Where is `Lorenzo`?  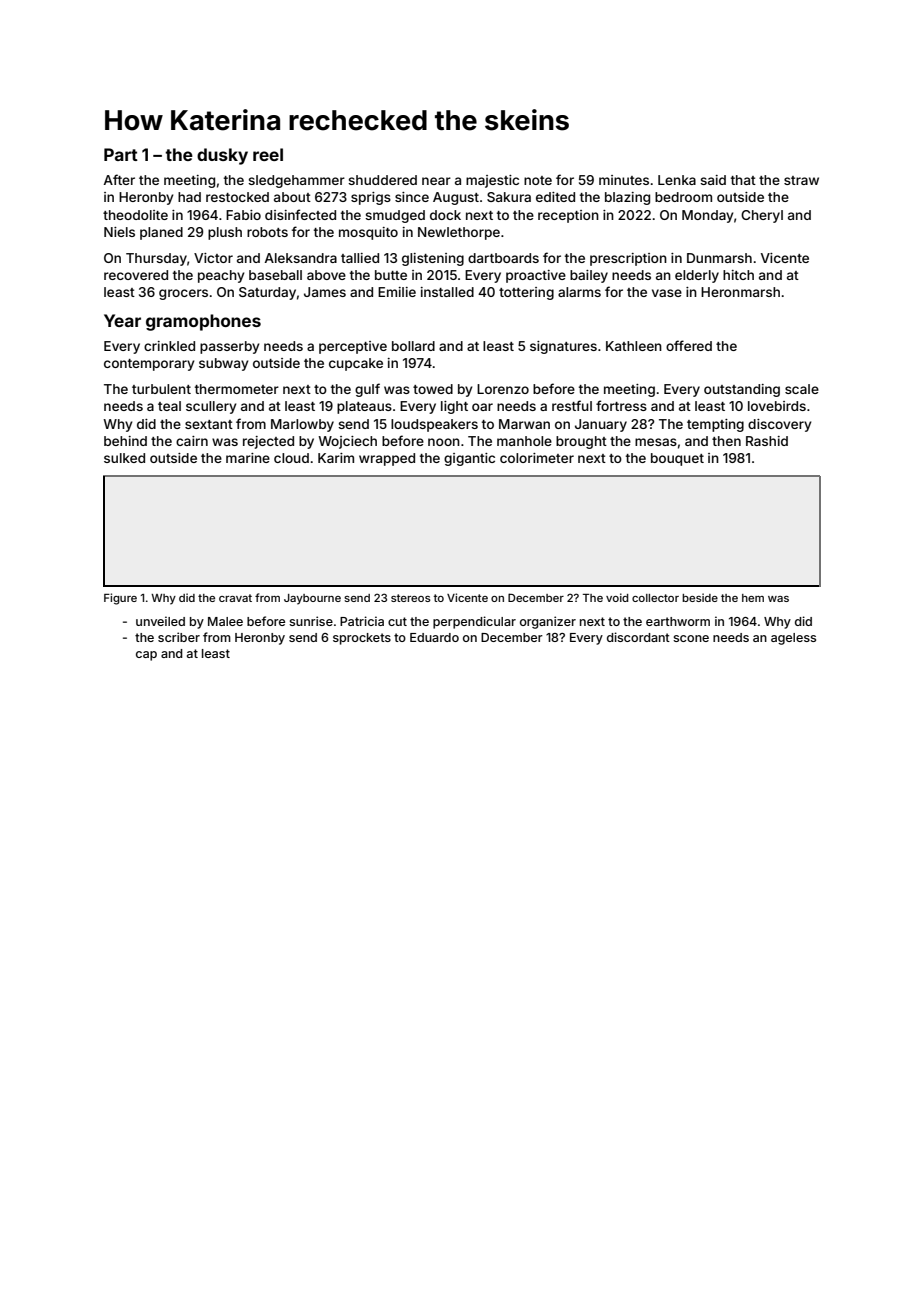 Lorenzo is located at coordinates (503, 389).
